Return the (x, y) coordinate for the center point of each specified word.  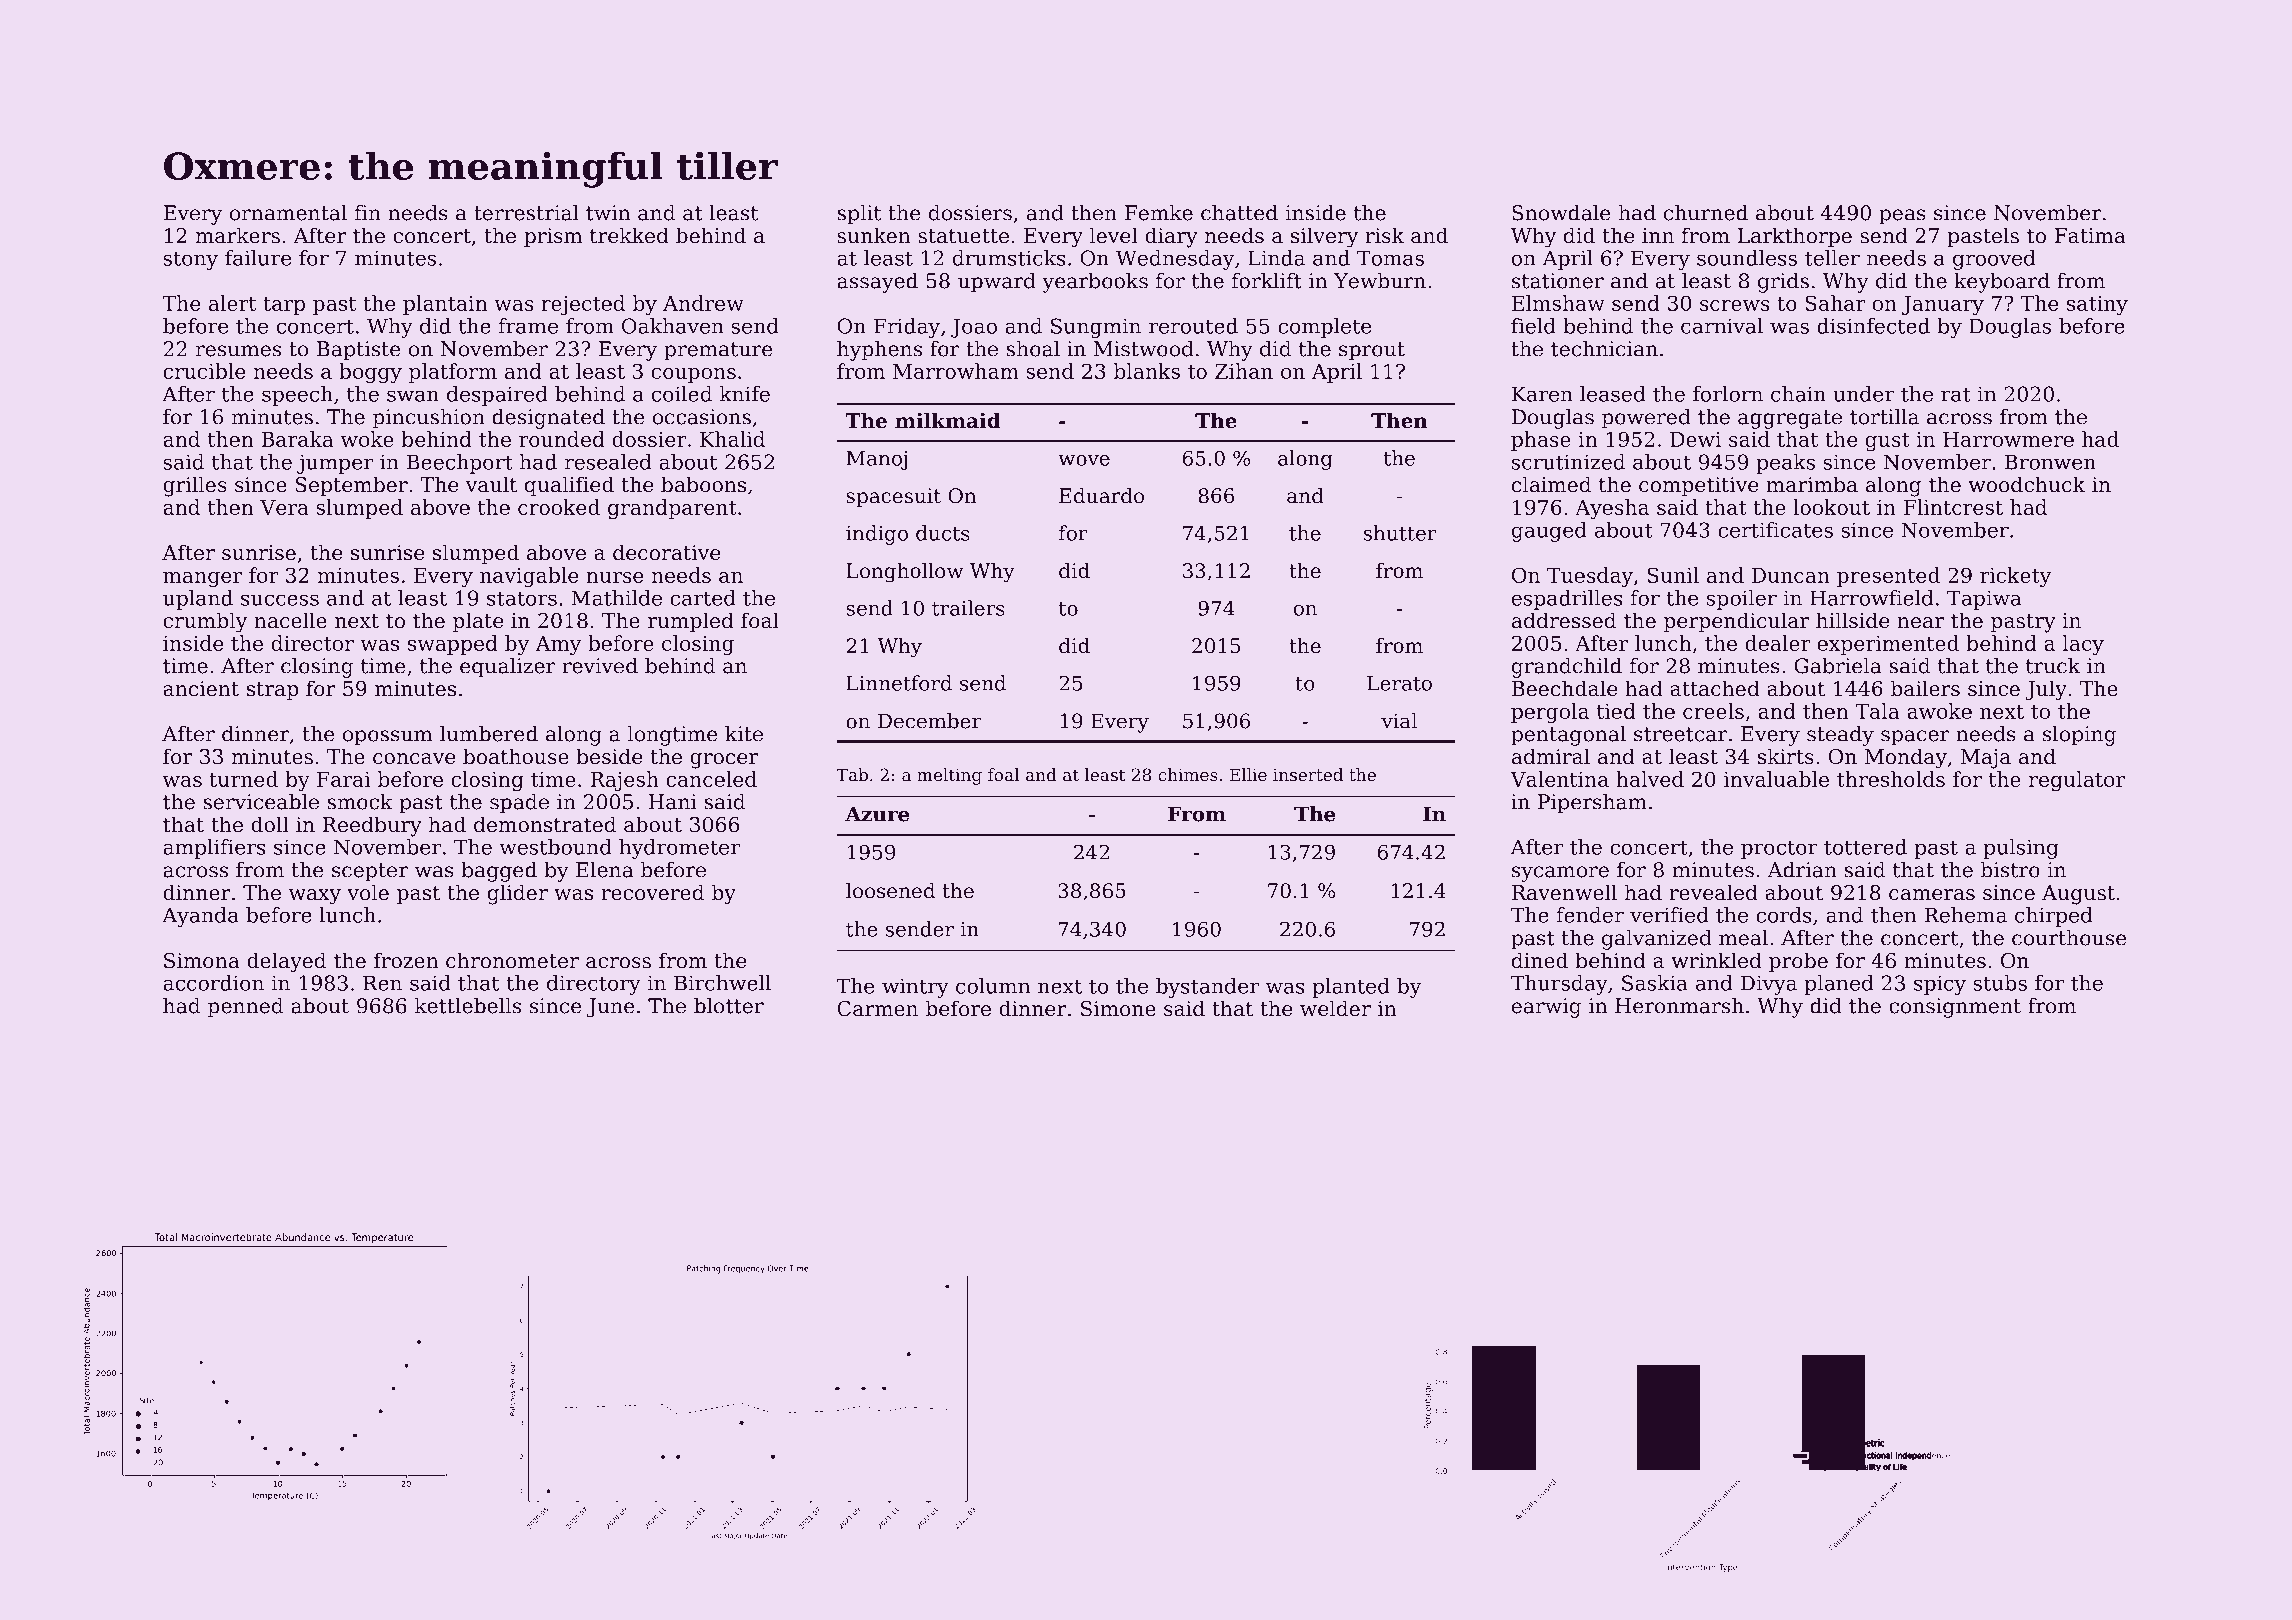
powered (1646, 418)
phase (1541, 441)
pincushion (429, 418)
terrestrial (526, 212)
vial (1399, 721)
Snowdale (1561, 212)
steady (1840, 735)
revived (600, 665)
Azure (877, 814)
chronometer (512, 960)
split (859, 214)
